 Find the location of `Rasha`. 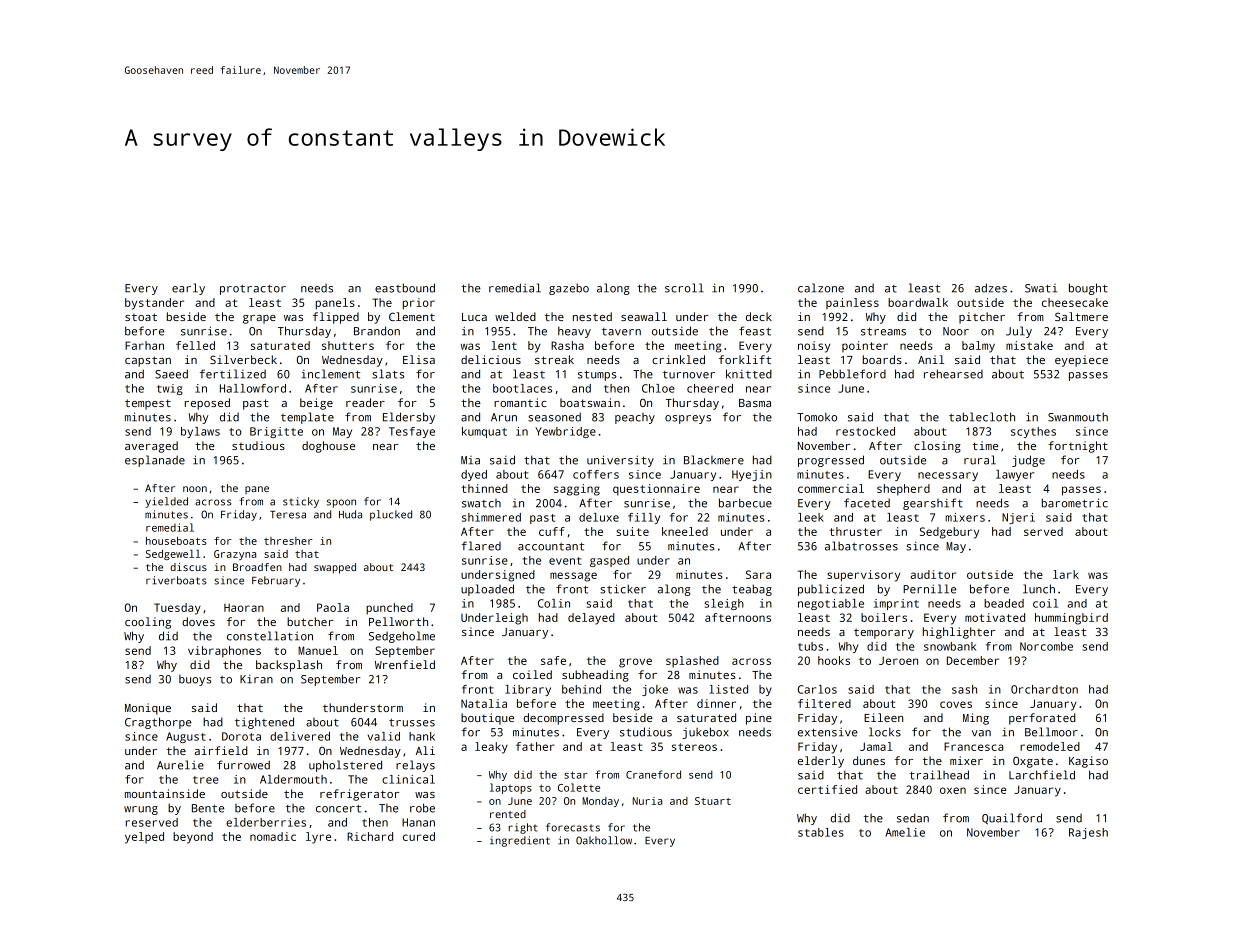

Rasha is located at coordinates (567, 345).
